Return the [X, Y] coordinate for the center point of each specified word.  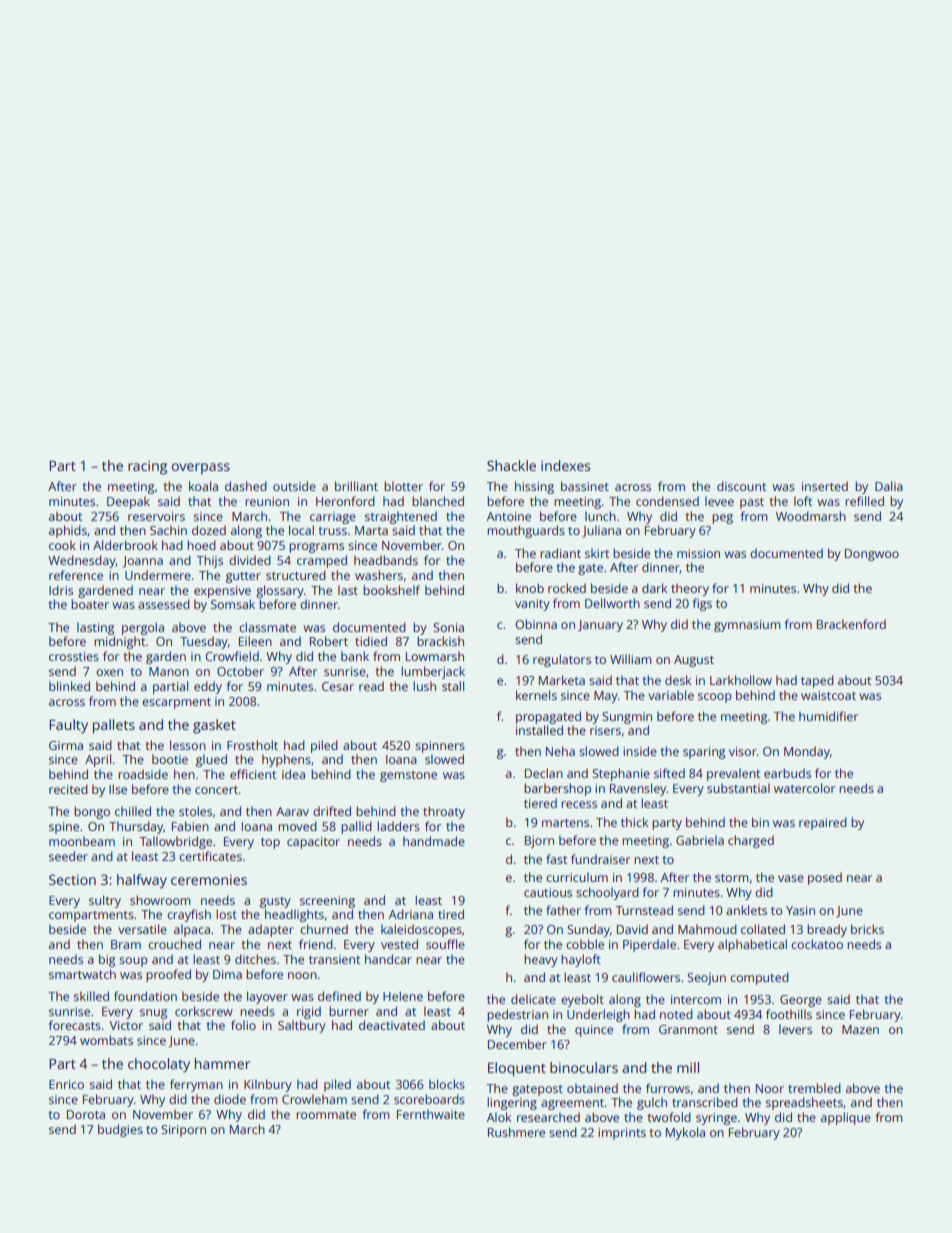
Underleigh [598, 1015]
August [694, 661]
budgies [120, 1130]
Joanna [143, 562]
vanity [532, 605]
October [240, 671]
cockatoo [817, 944]
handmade [434, 841]
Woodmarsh [811, 516]
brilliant [356, 486]
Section [72, 879]
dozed [209, 530]
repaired [823, 823]
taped [817, 681]
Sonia [448, 627]
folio [243, 1025]
